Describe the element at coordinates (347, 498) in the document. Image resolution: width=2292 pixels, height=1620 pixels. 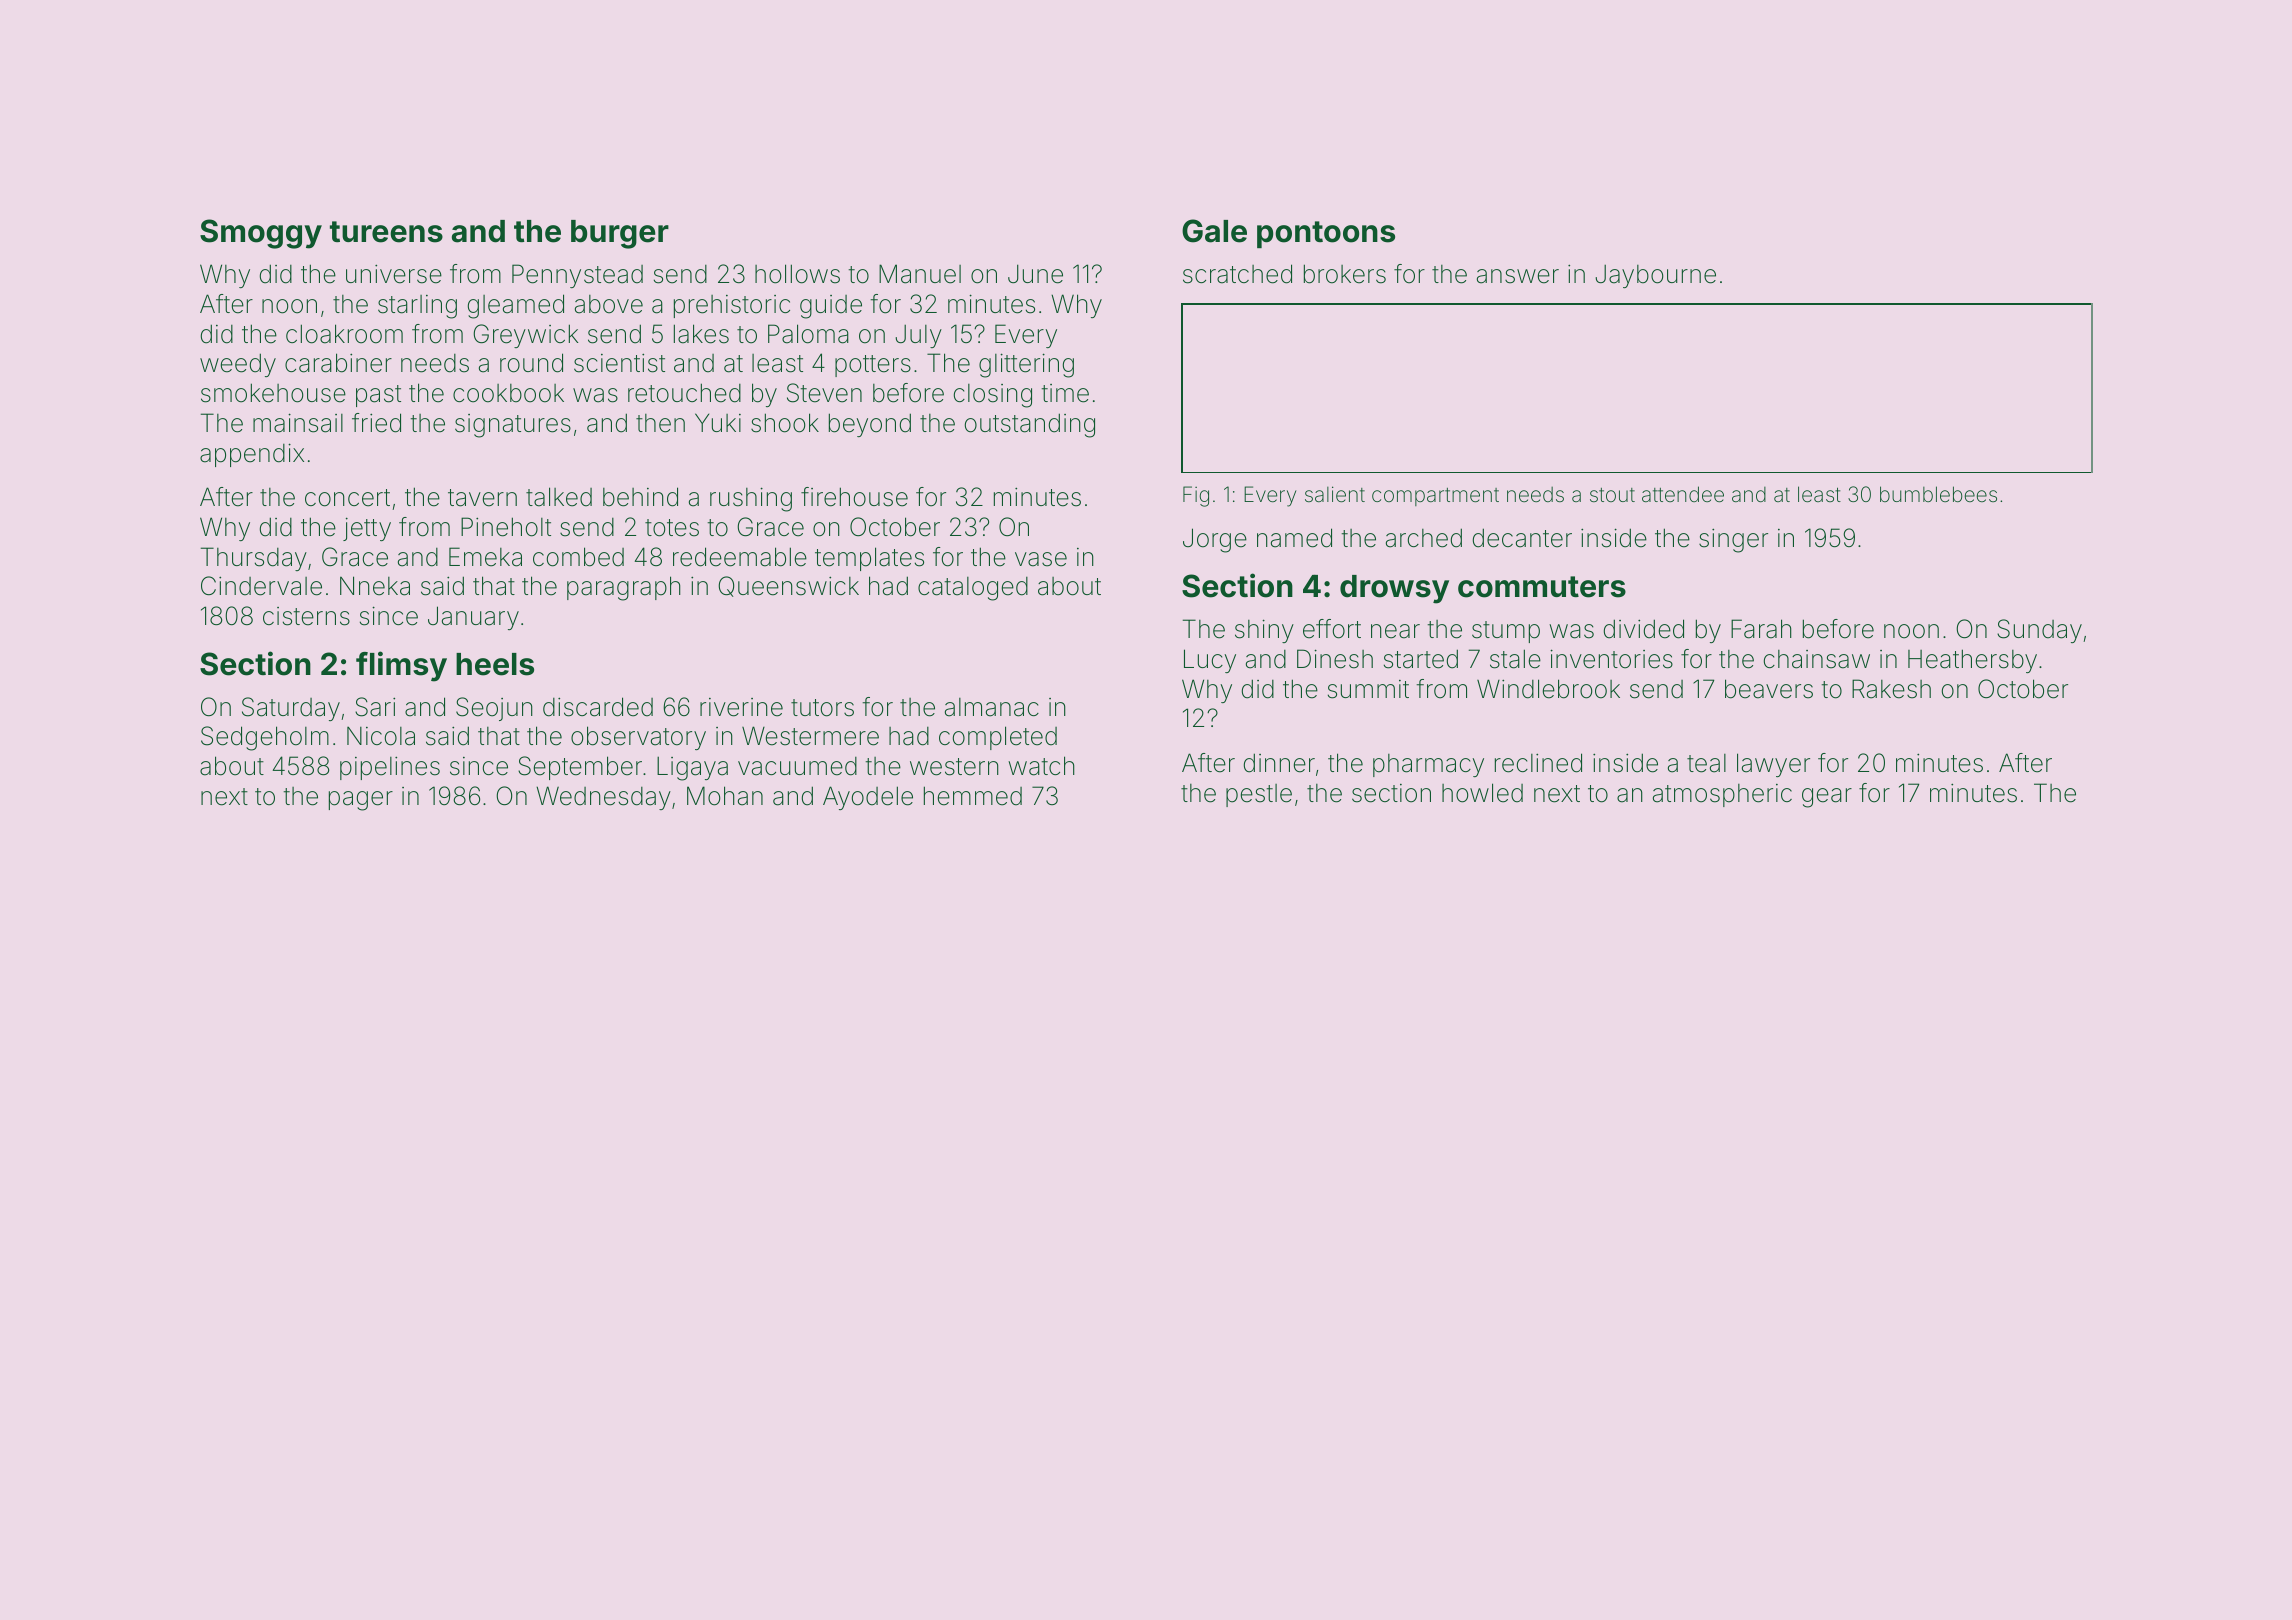
I see `concert` at that location.
